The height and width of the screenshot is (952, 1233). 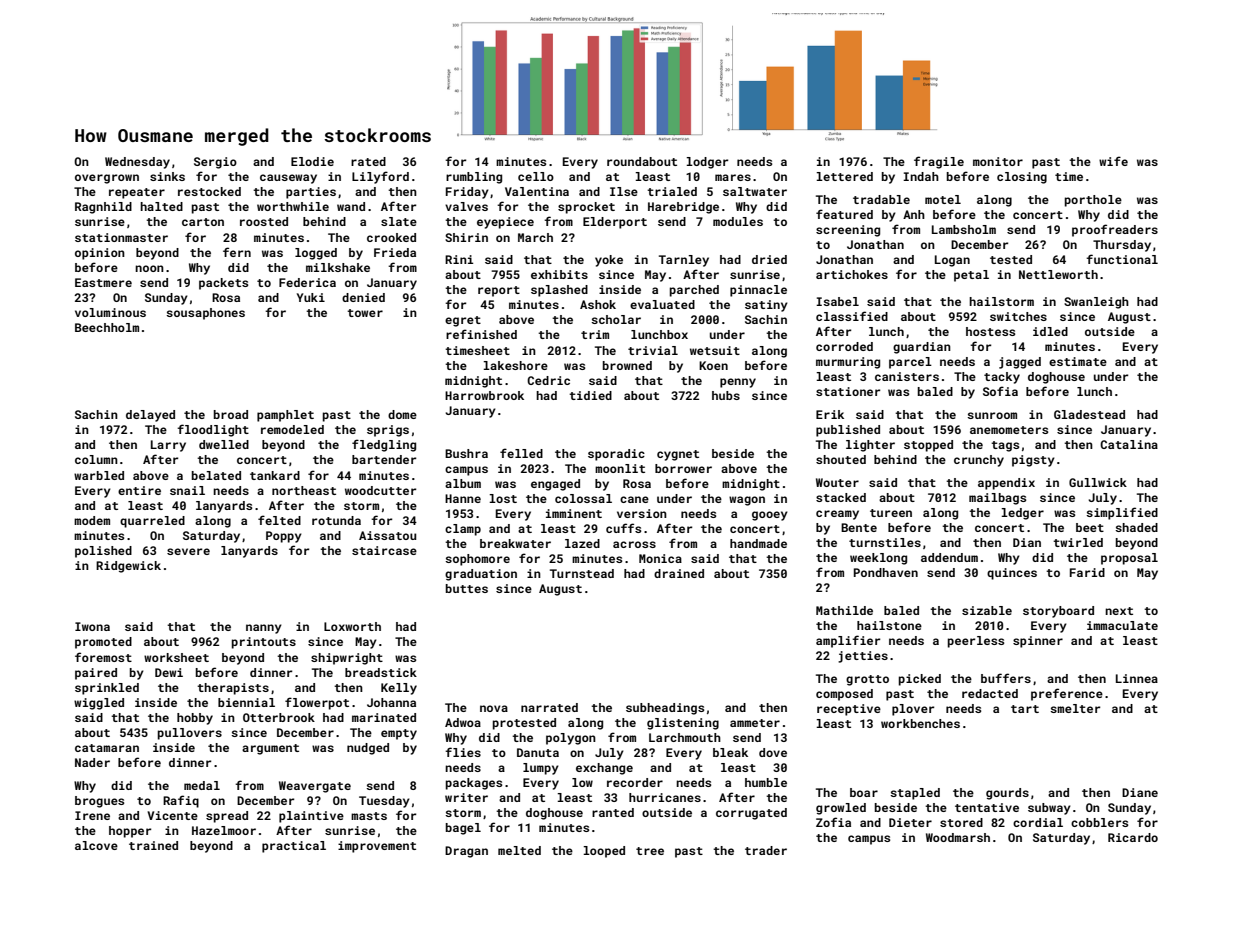 I want to click on breadstick, so click(x=381, y=672).
